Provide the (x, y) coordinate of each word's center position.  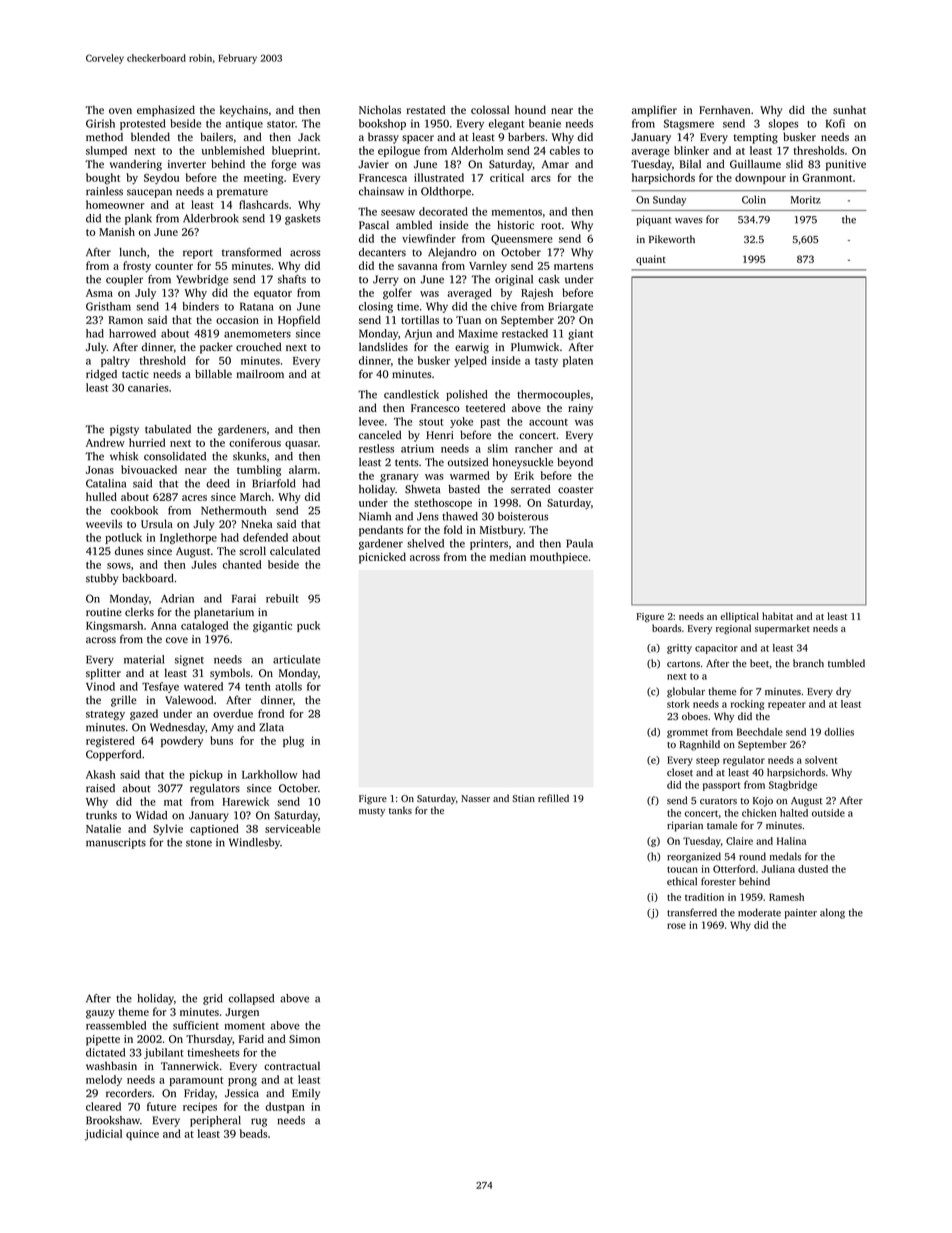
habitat (777, 616)
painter (801, 914)
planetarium (224, 613)
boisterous (523, 516)
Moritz (806, 200)
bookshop (382, 124)
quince (142, 1135)
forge (284, 165)
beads (253, 1133)
